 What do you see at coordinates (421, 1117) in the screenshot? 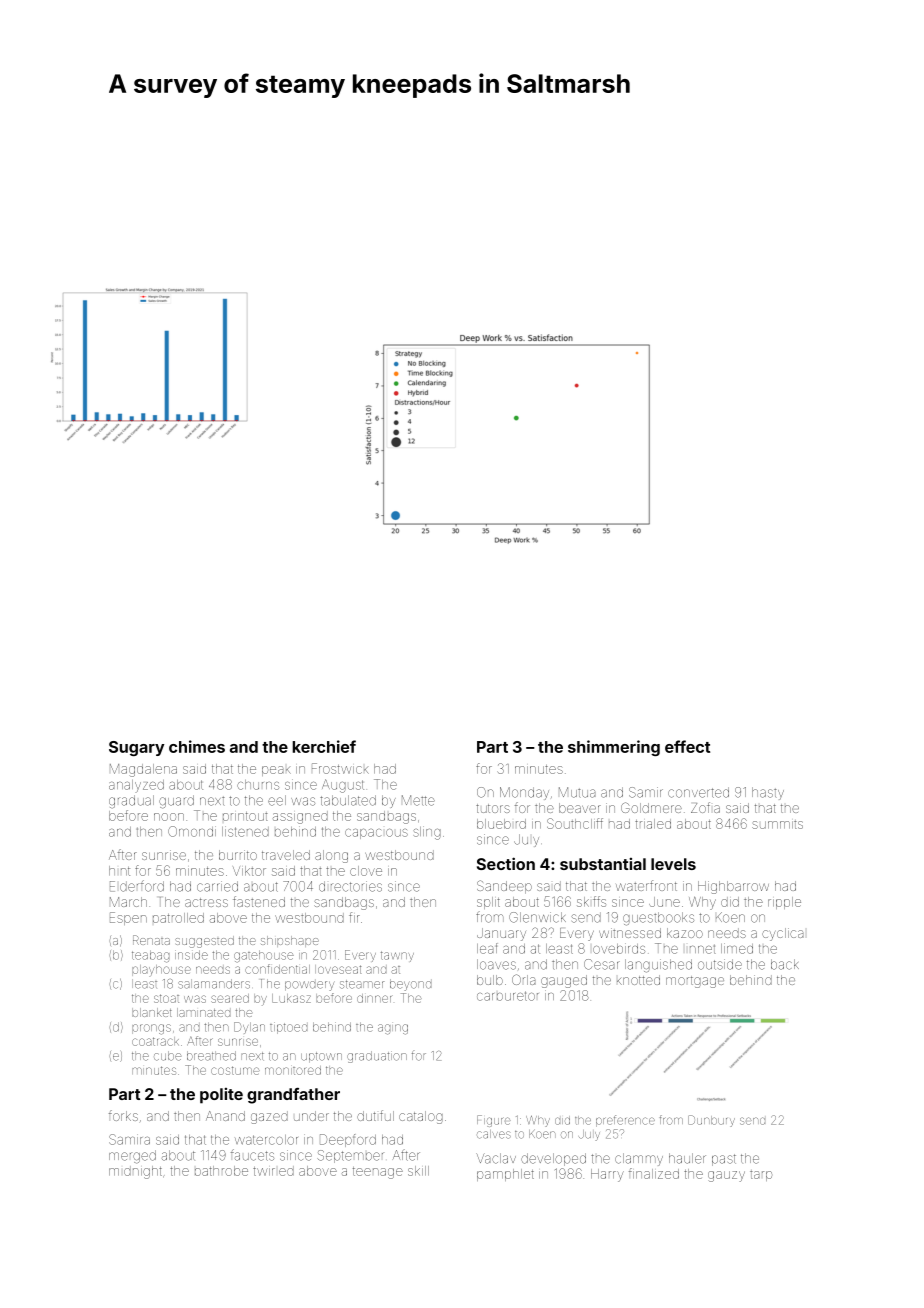
I see `catalog` at bounding box center [421, 1117].
